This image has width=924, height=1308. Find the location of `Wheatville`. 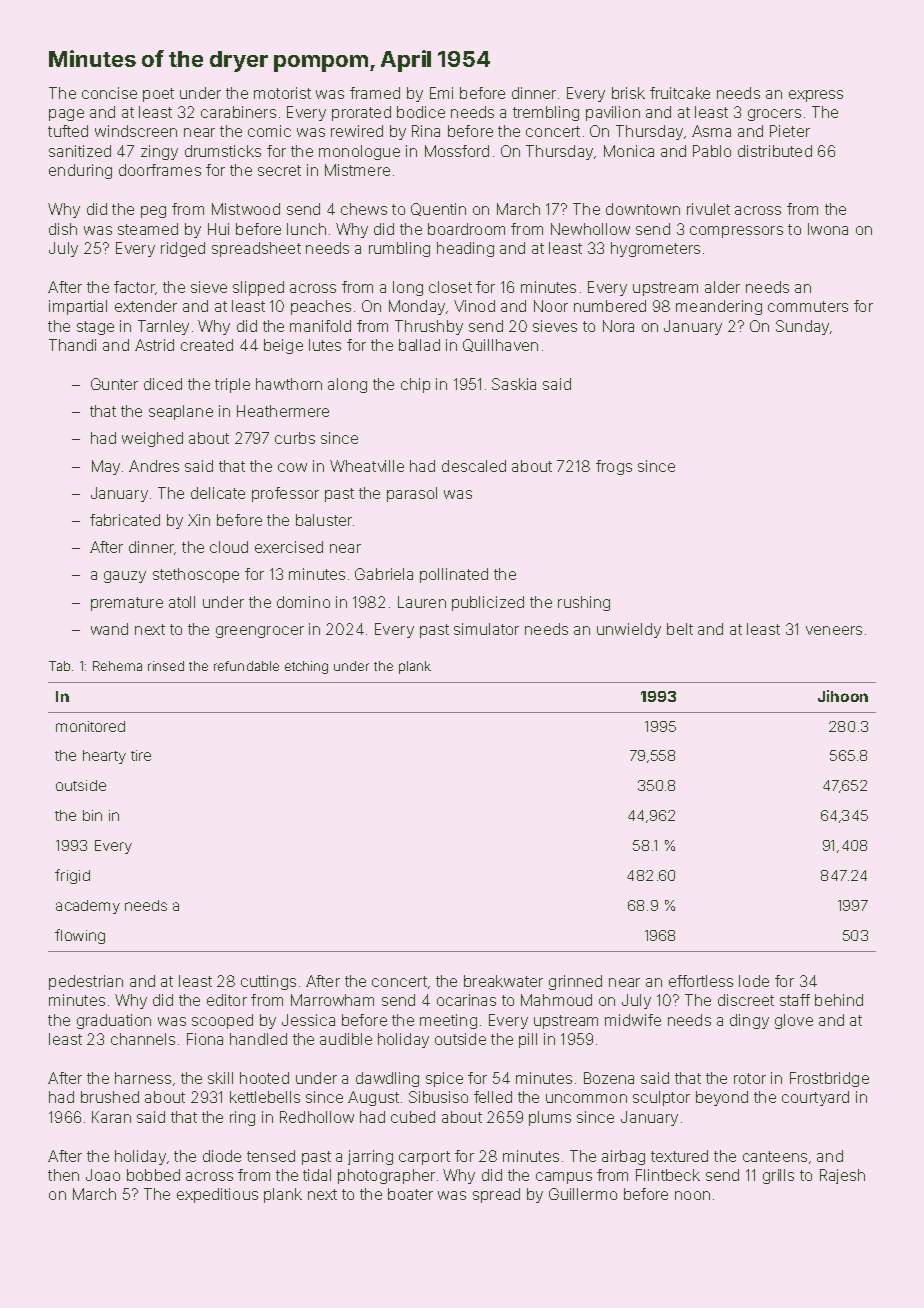

Wheatville is located at coordinates (367, 466).
